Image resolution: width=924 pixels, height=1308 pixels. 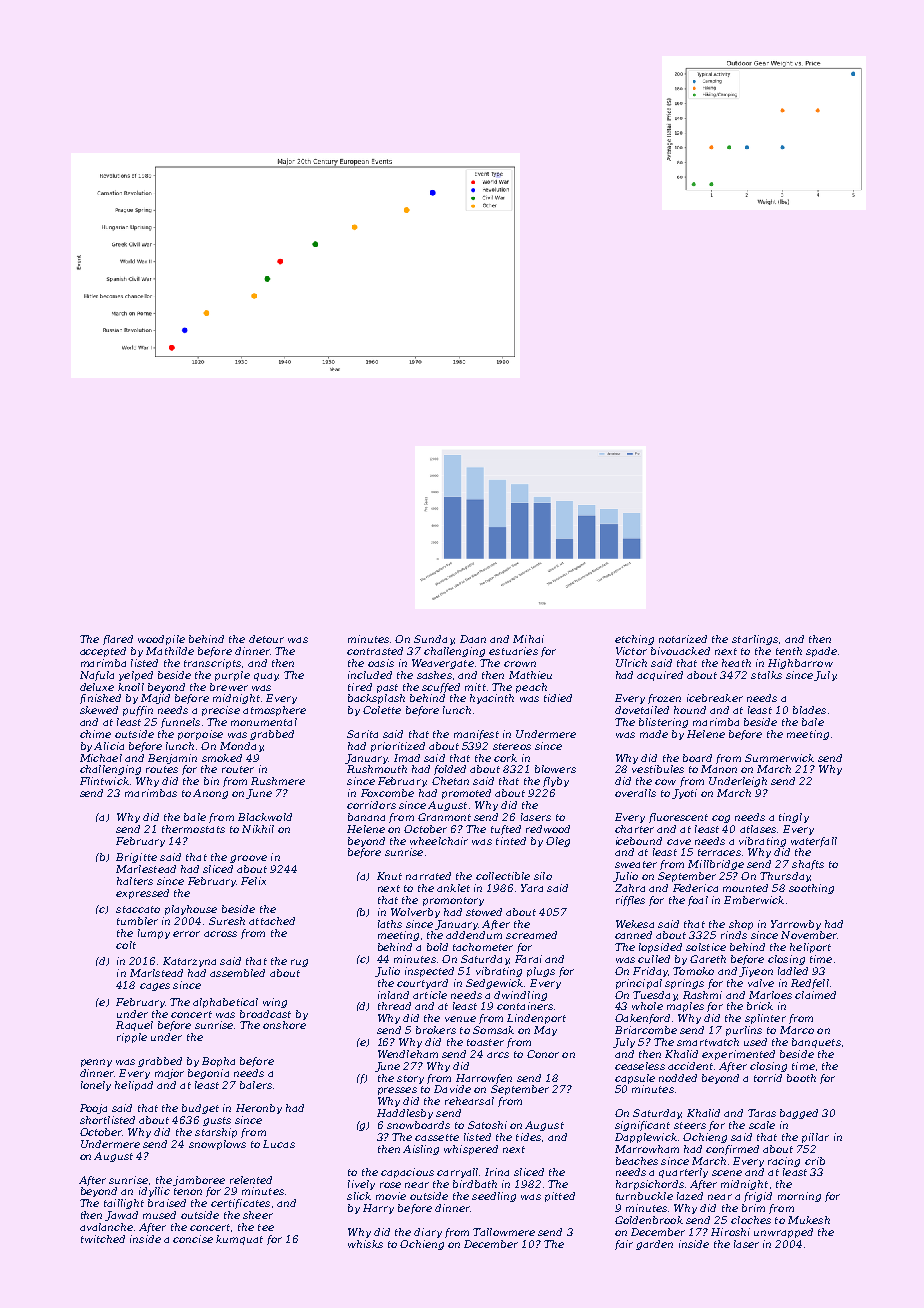 I want to click on inland, so click(x=393, y=995).
